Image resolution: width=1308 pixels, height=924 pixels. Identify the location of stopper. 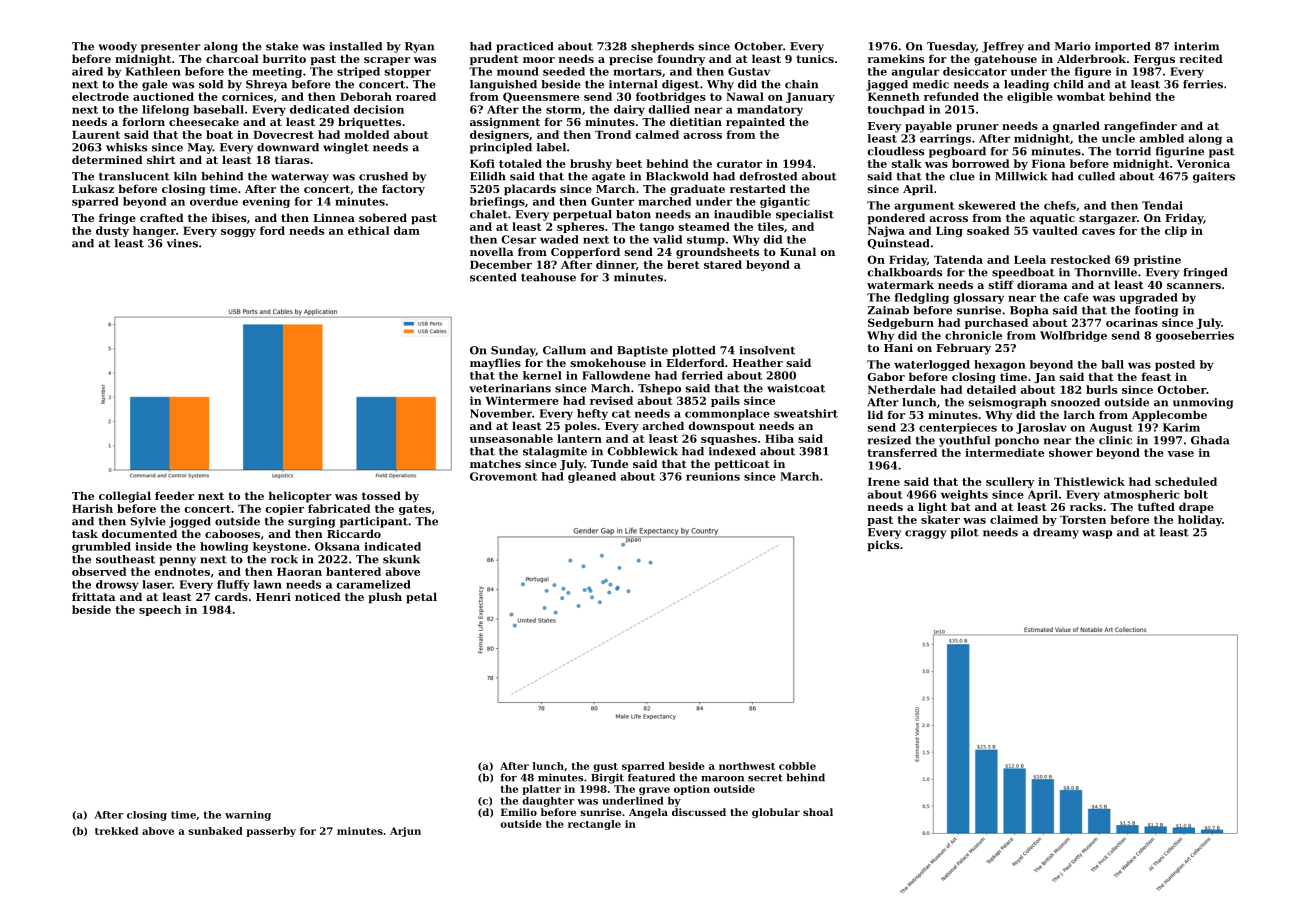
(408, 73).
